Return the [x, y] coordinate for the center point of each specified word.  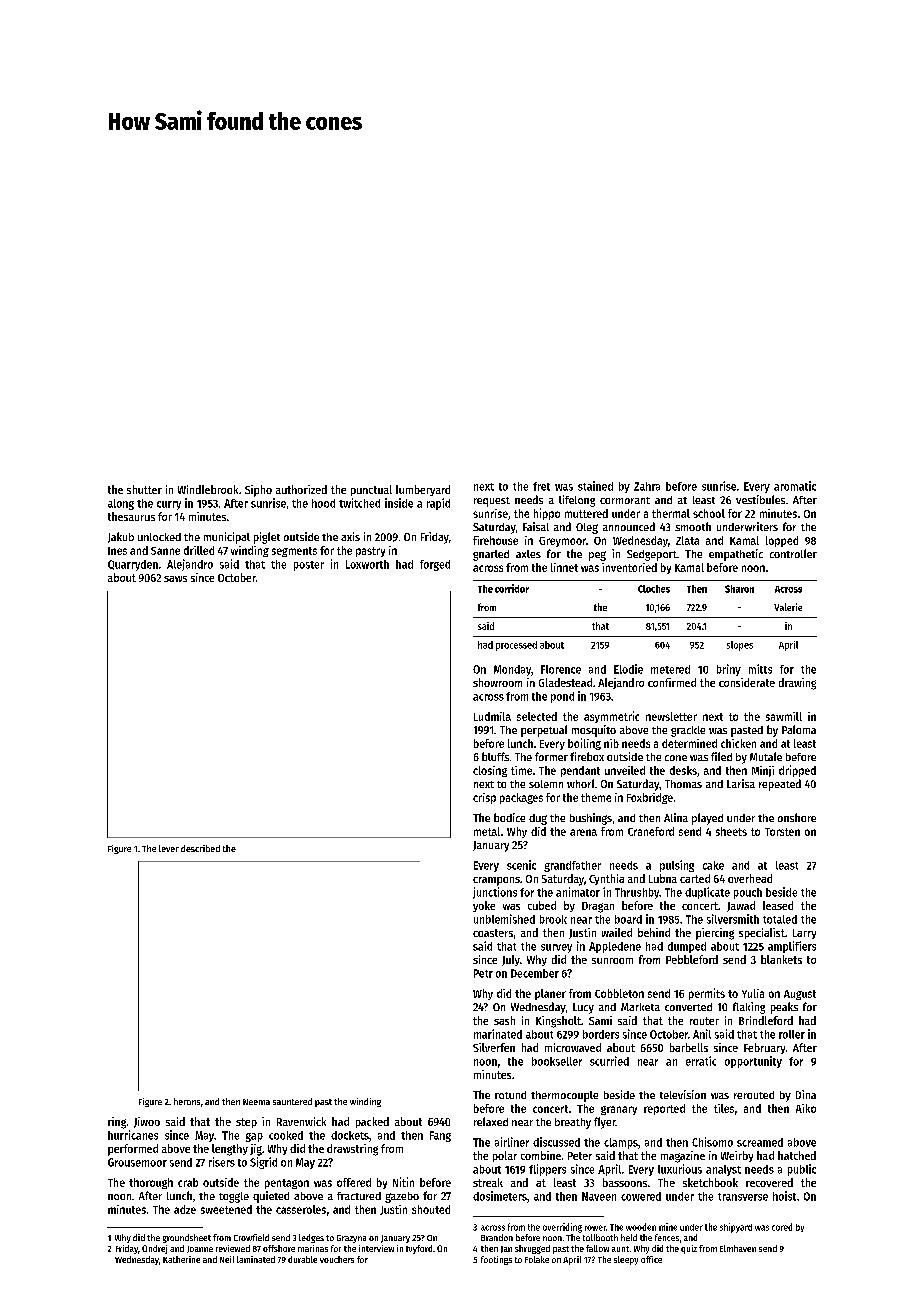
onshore [797, 817]
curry [169, 505]
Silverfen [494, 1047]
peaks [784, 1008]
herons [187, 1101]
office [651, 1259]
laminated [256, 1259]
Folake [537, 1259]
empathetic [736, 555]
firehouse [495, 540]
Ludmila [492, 716]
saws [175, 579]
